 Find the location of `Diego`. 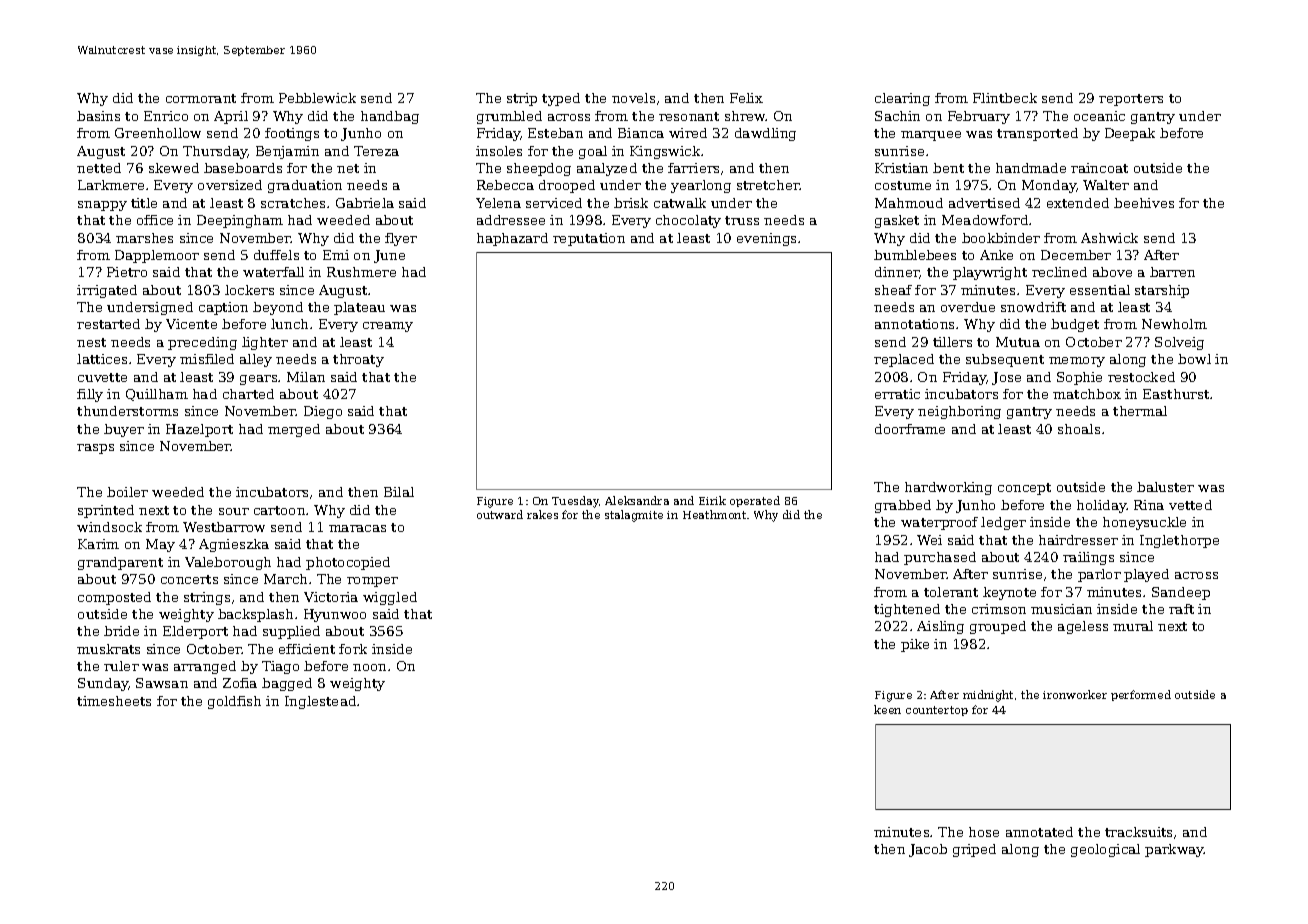

Diego is located at coordinates (323, 412).
